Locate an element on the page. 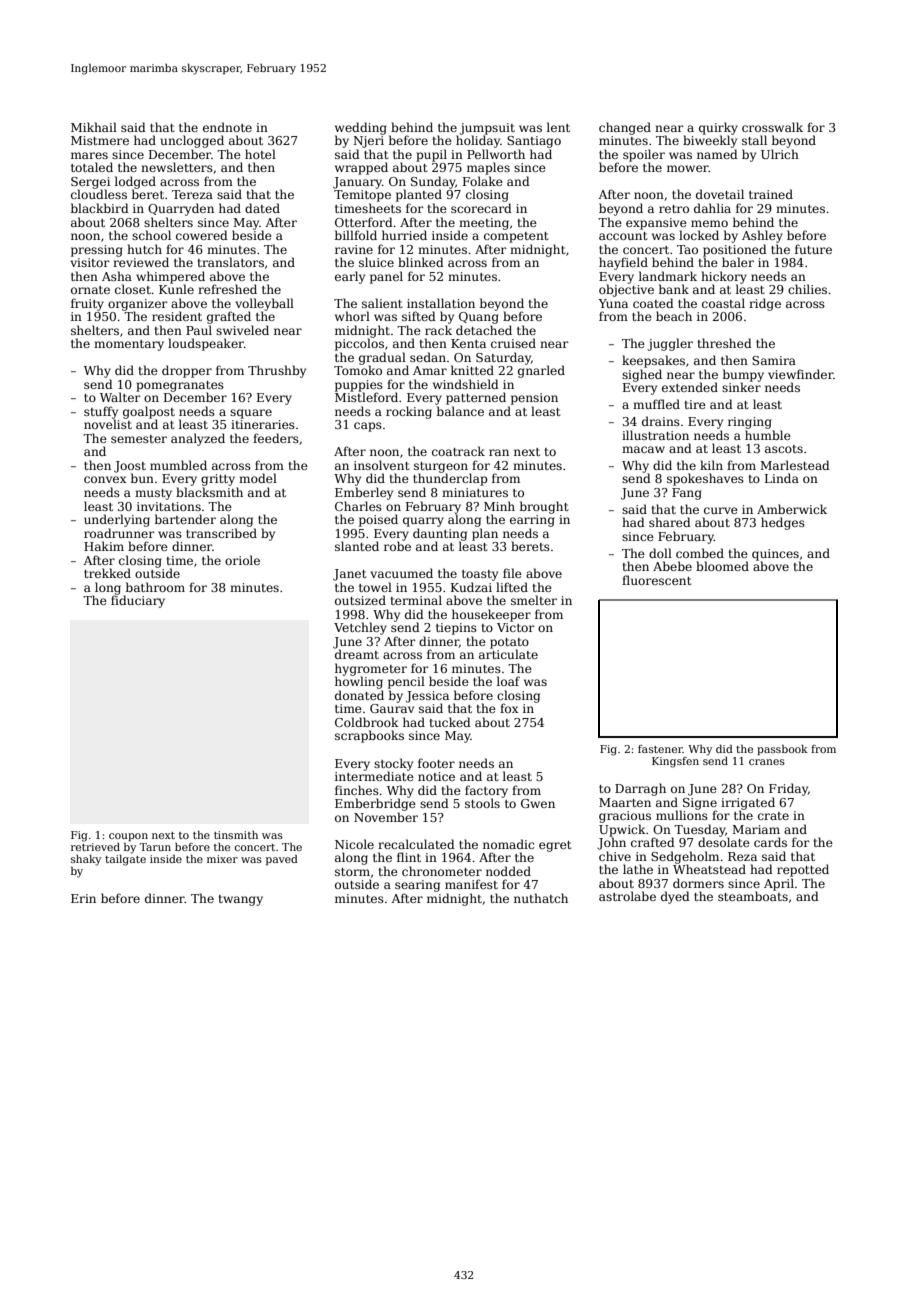 Image resolution: width=908 pixels, height=1316 pixels. Marlestead is located at coordinates (795, 465).
